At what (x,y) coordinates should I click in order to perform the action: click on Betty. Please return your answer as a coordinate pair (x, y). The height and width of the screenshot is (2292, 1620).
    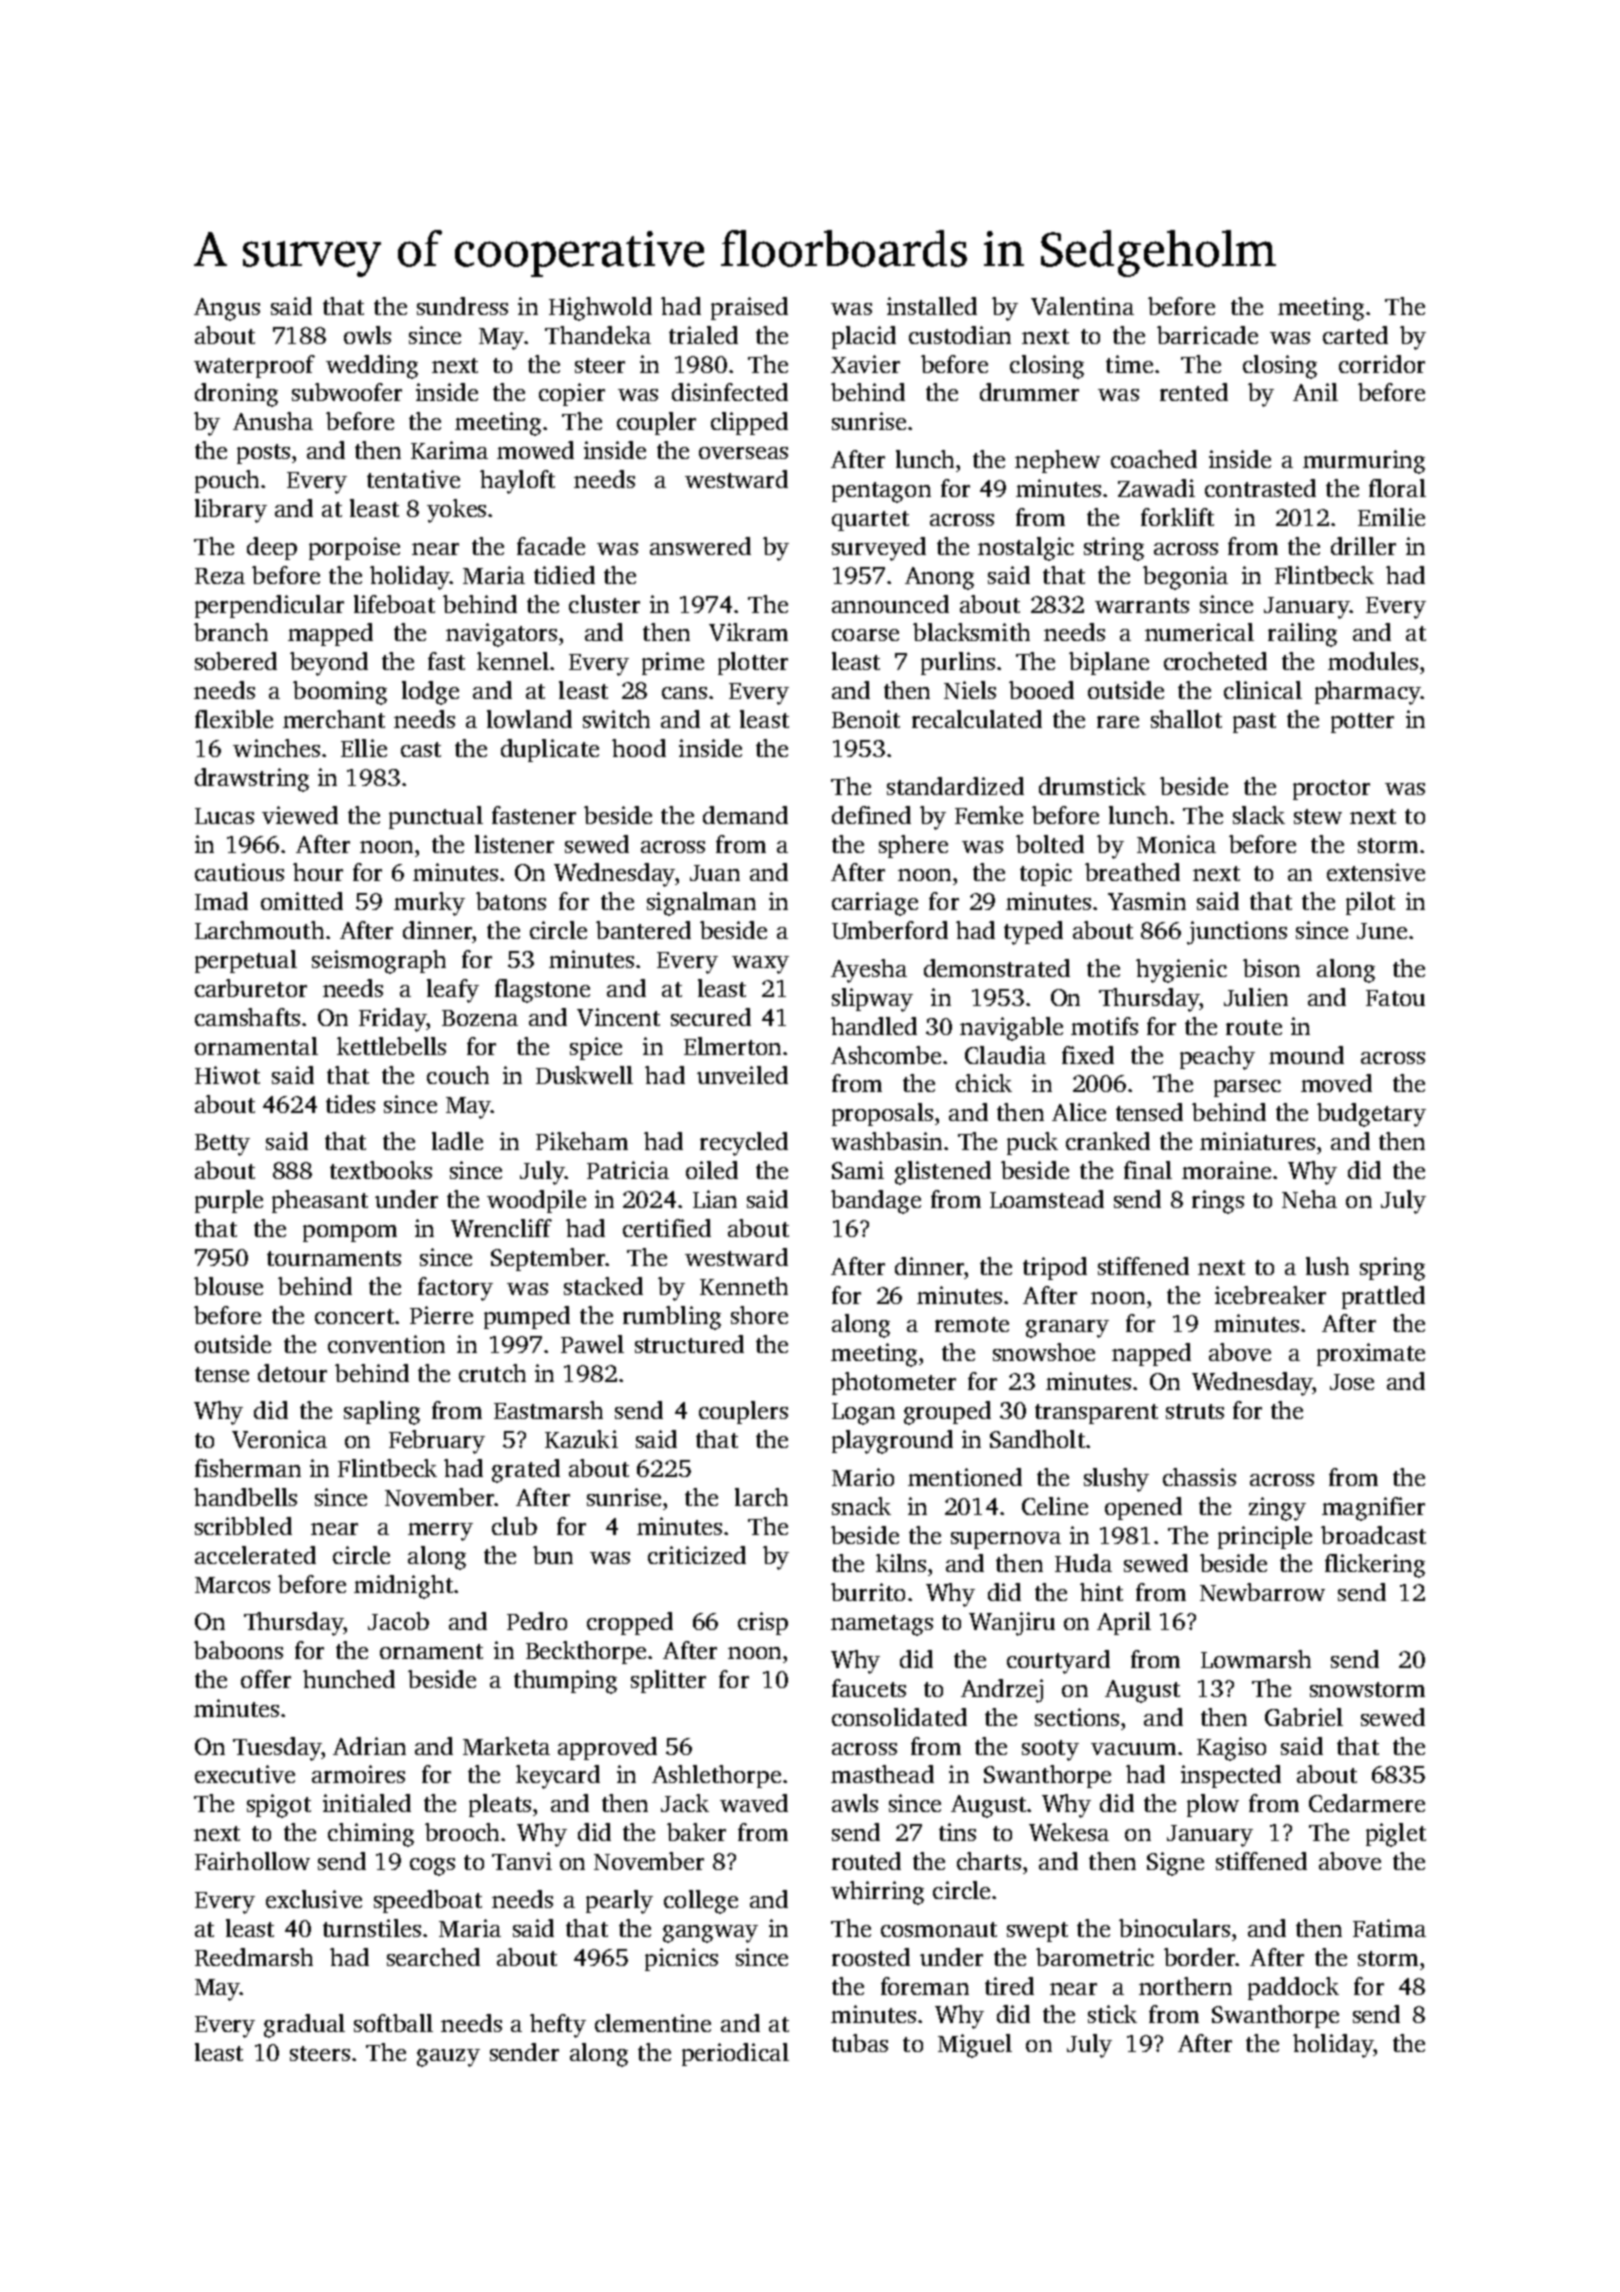
    Looking at the image, I should click on (222, 1145).
